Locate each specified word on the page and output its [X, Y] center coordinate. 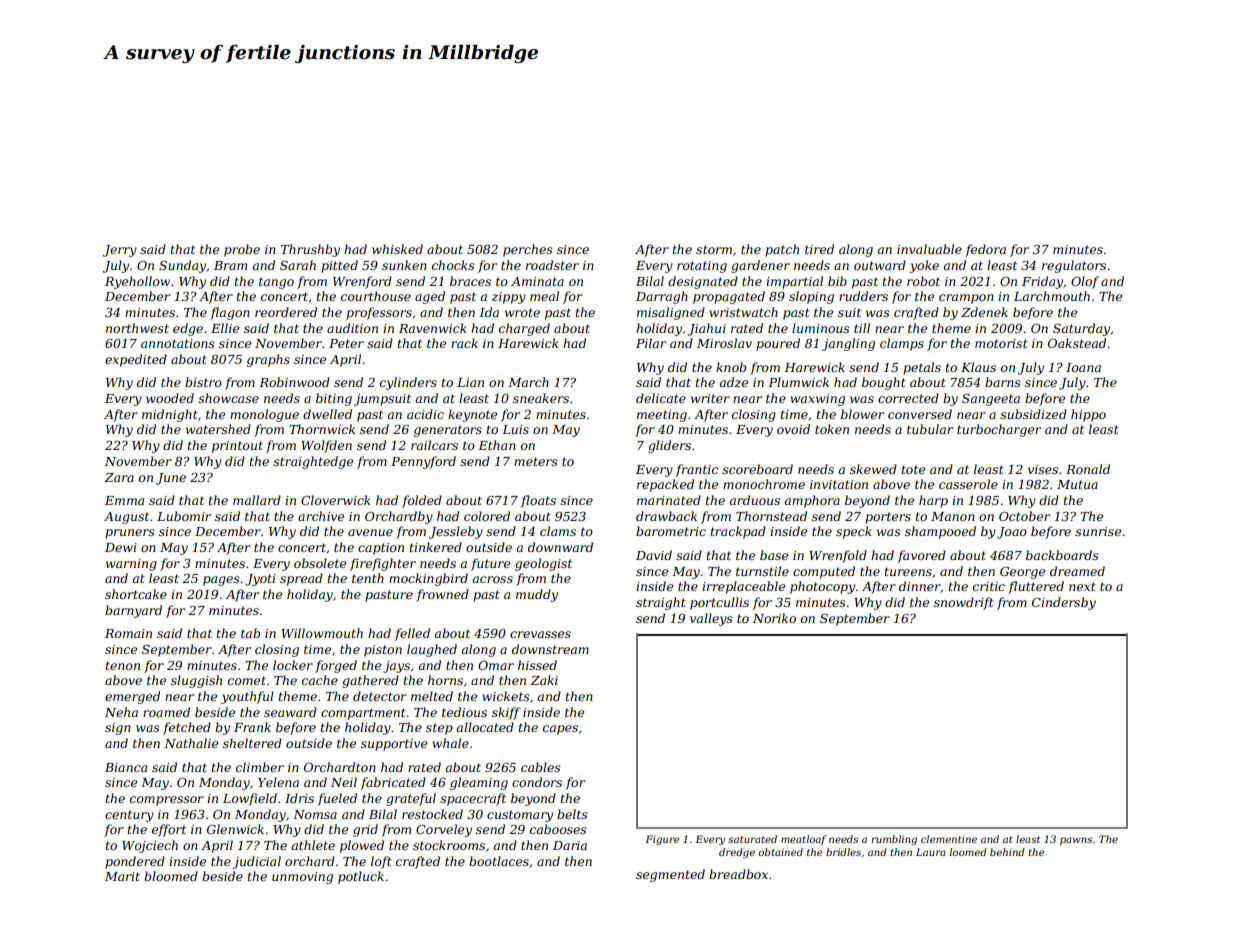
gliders [669, 446]
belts [572, 814]
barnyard [133, 611]
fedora [985, 250]
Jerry [120, 251]
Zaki [544, 680]
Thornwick [322, 429]
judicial [257, 862]
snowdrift [964, 603]
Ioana [1083, 367]
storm [714, 249]
